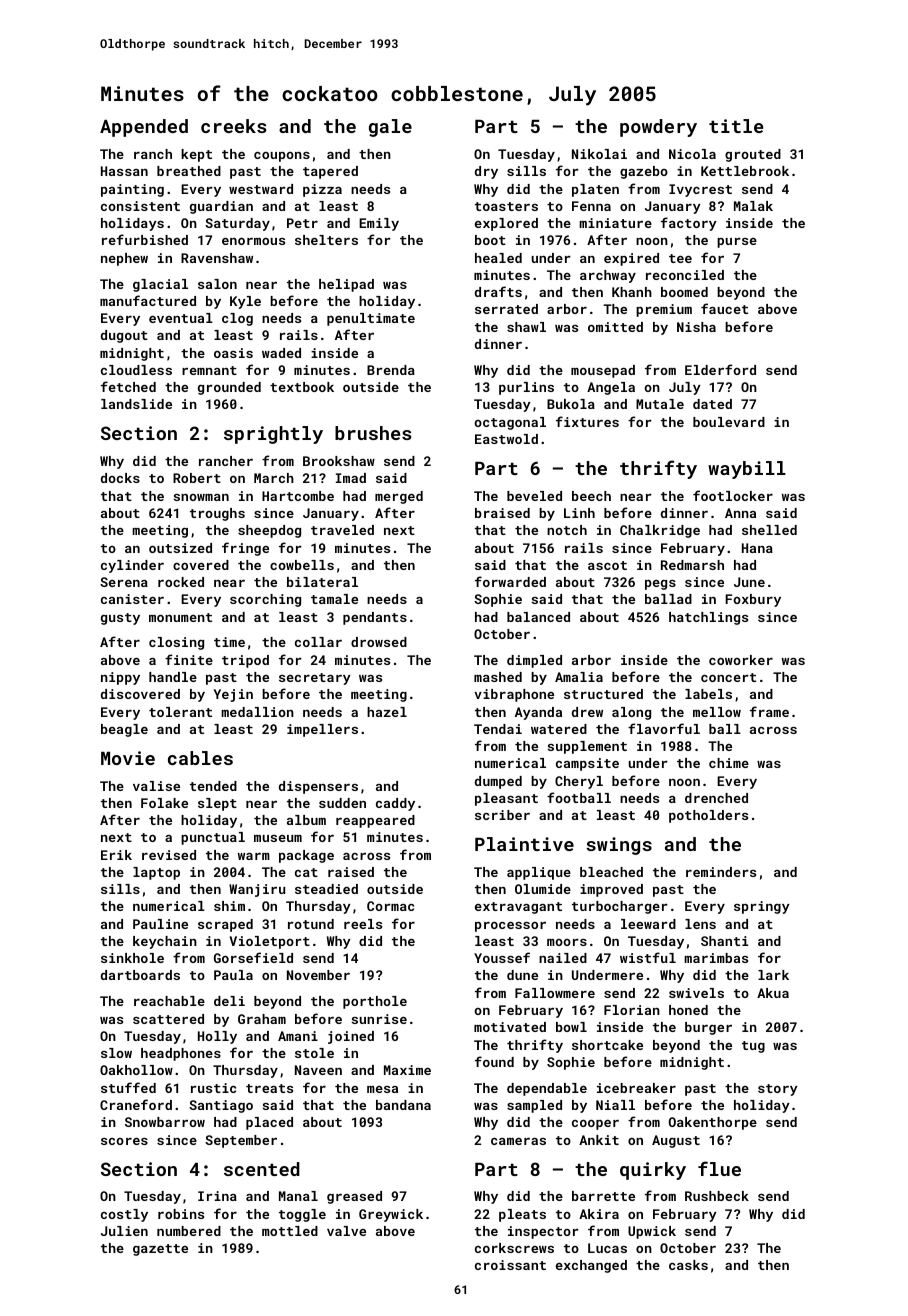  I want to click on Elderford, so click(720, 369).
